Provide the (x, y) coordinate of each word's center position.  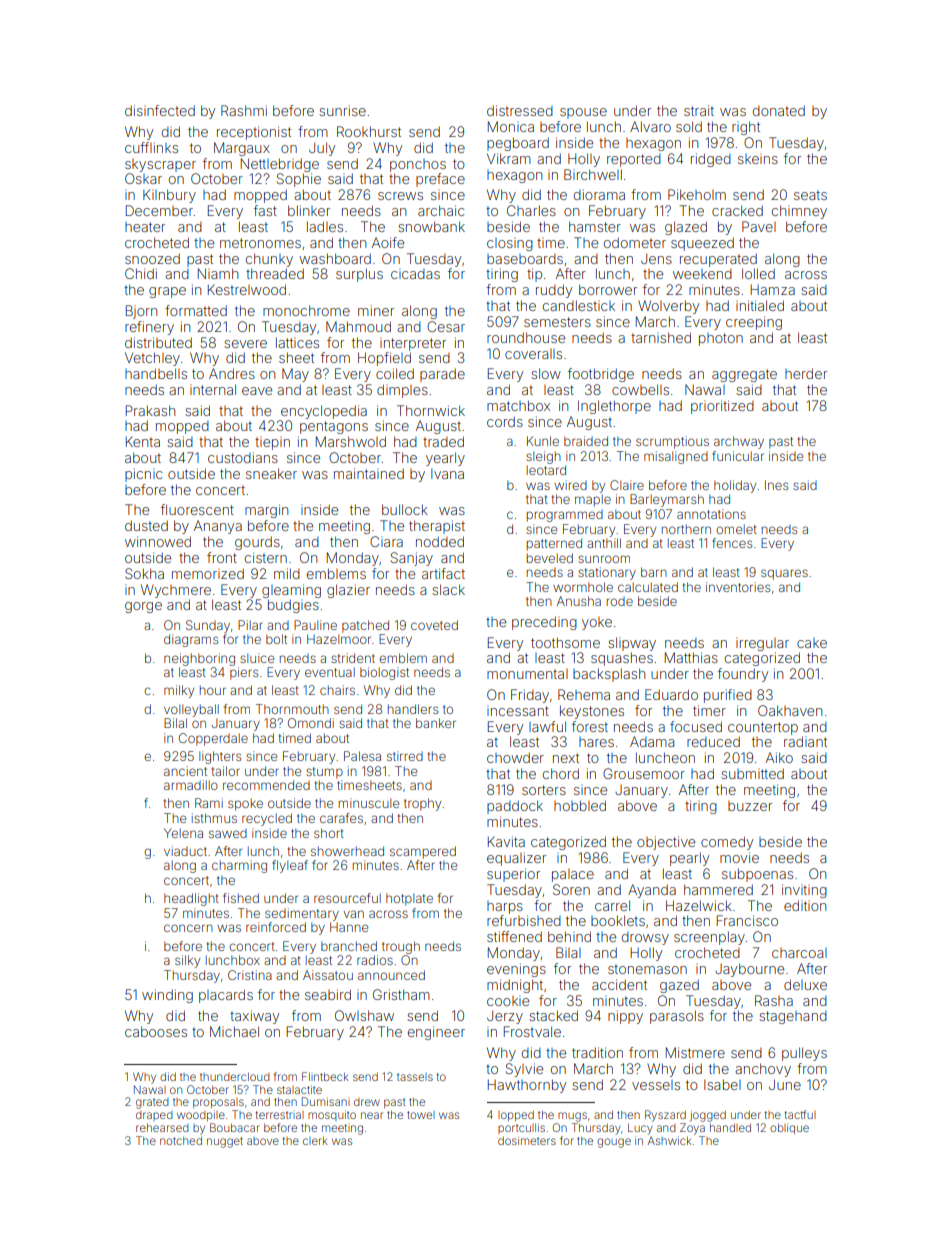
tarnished (661, 337)
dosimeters (527, 1140)
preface (440, 180)
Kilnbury (169, 196)
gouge (614, 1143)
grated (152, 1103)
